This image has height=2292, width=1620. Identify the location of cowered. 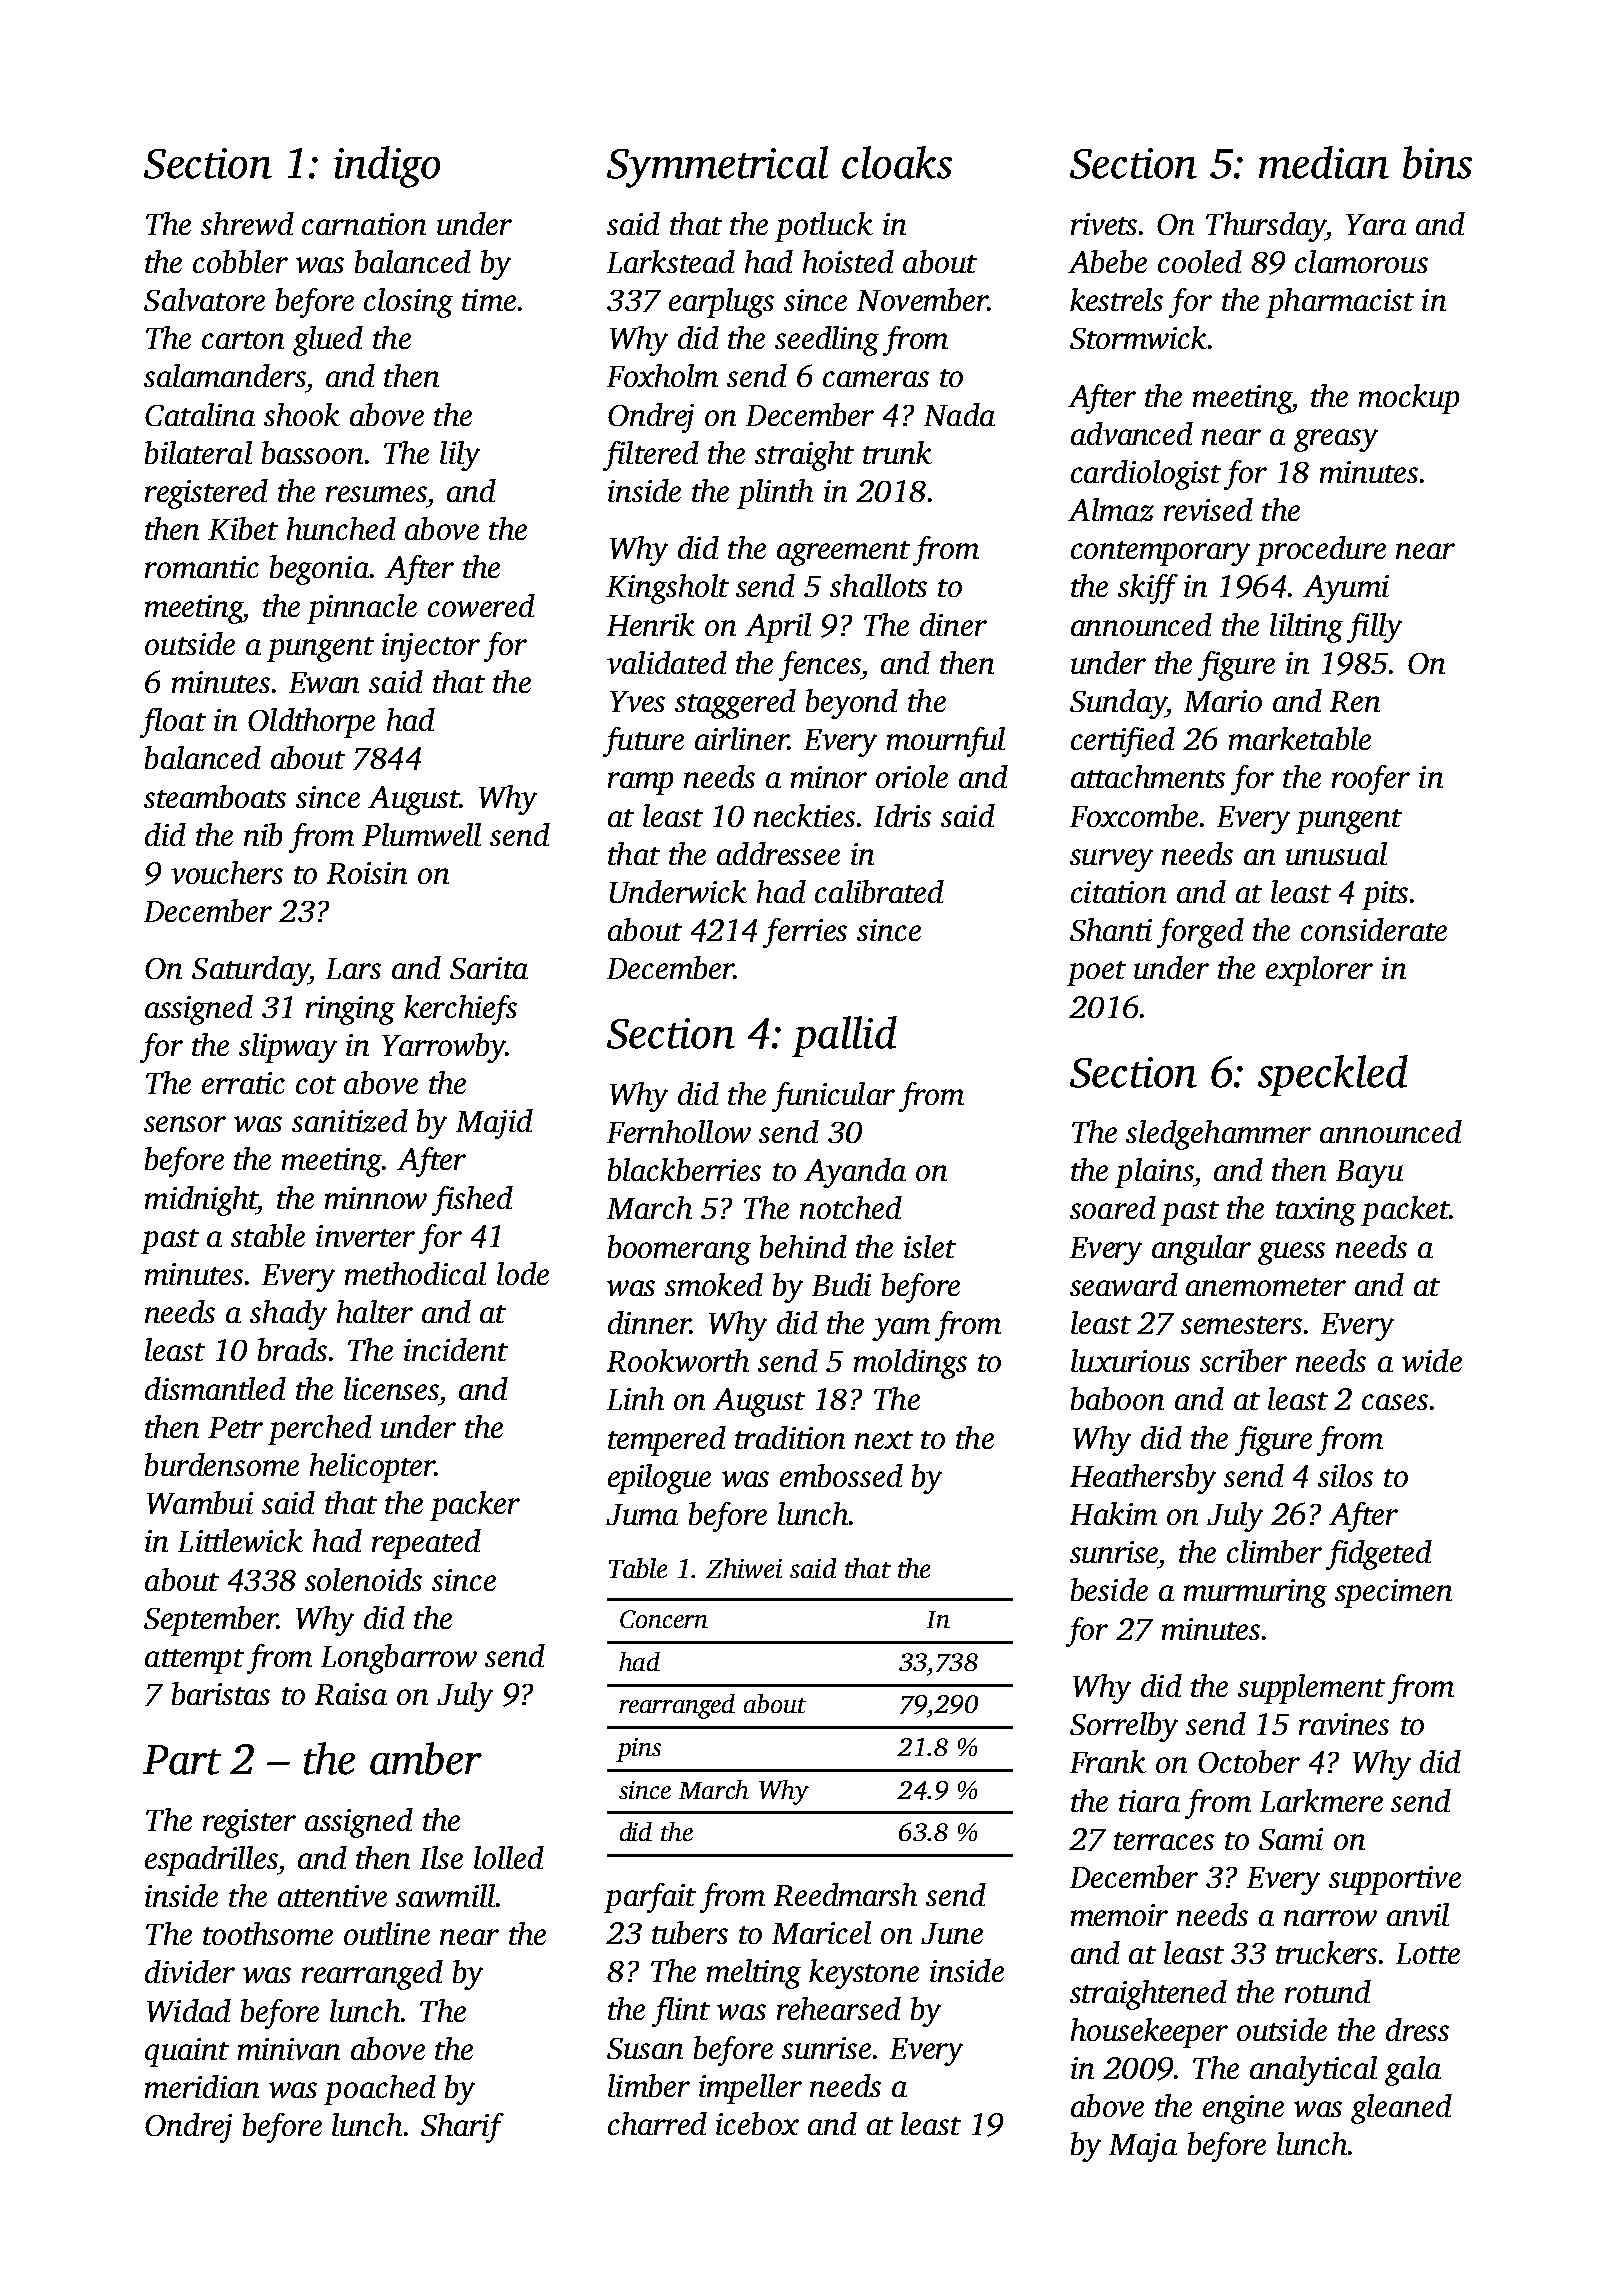
(481, 605).
